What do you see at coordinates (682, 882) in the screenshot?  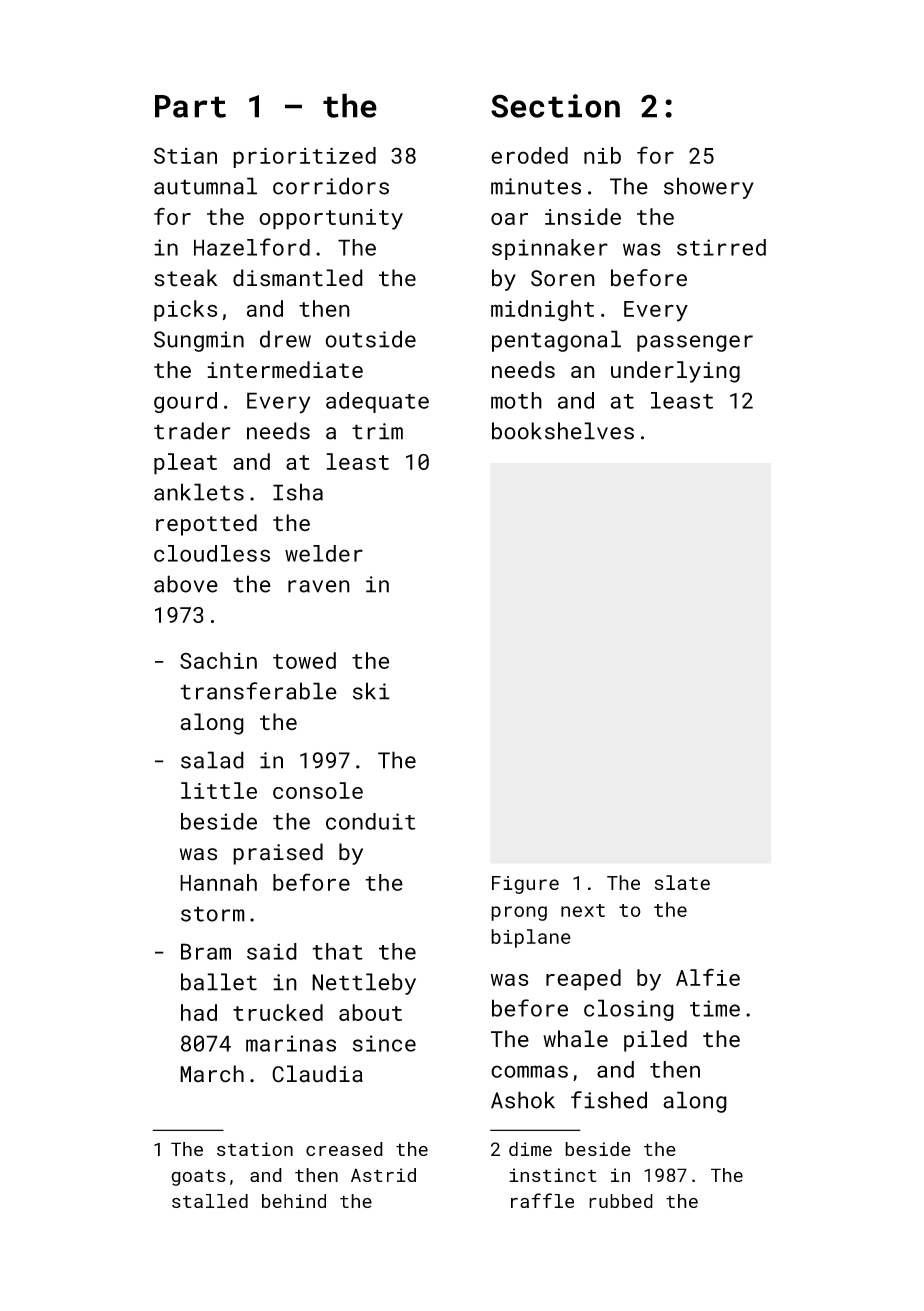 I see `slate` at bounding box center [682, 882].
